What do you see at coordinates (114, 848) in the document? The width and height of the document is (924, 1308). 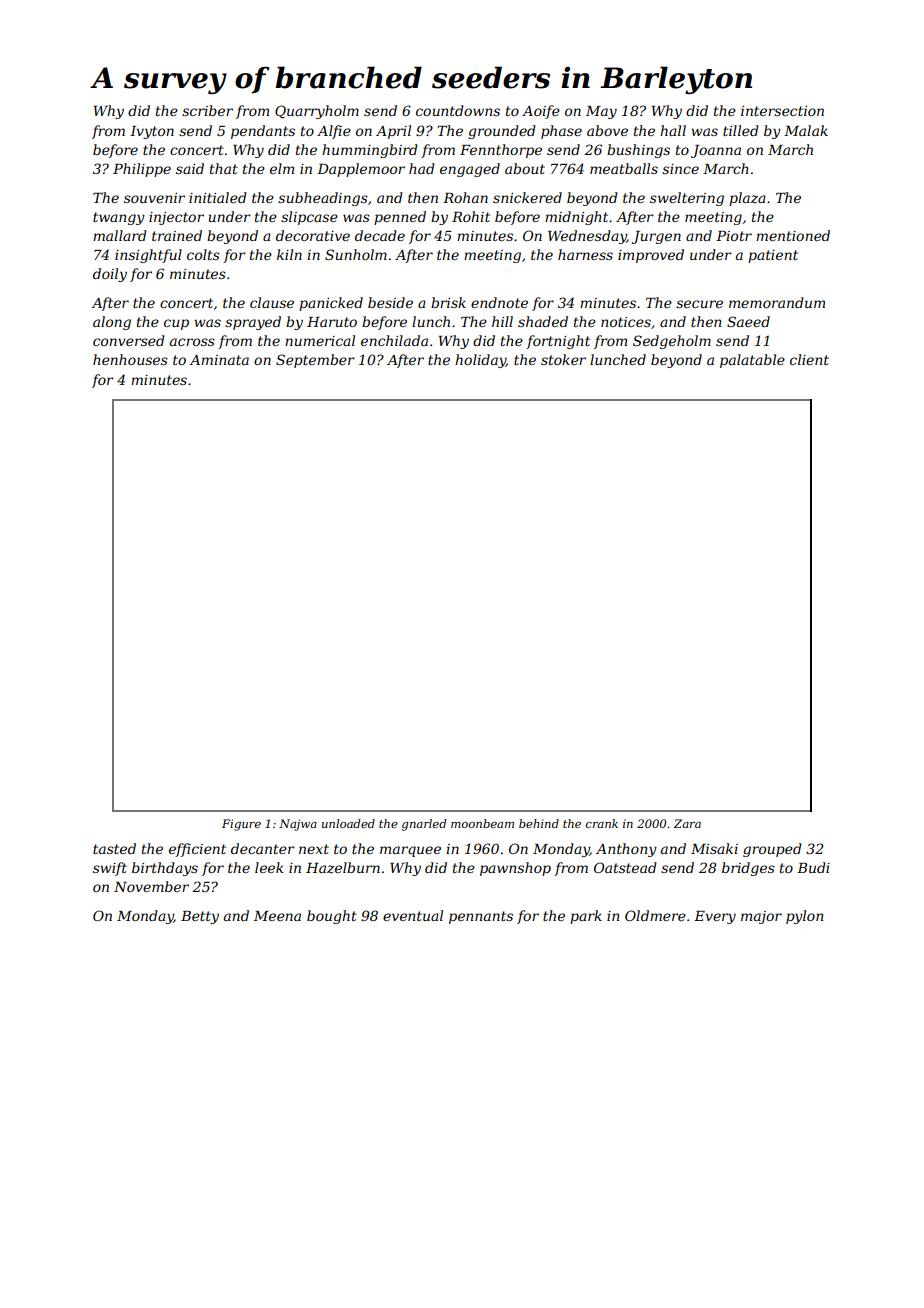 I see `tasted` at bounding box center [114, 848].
